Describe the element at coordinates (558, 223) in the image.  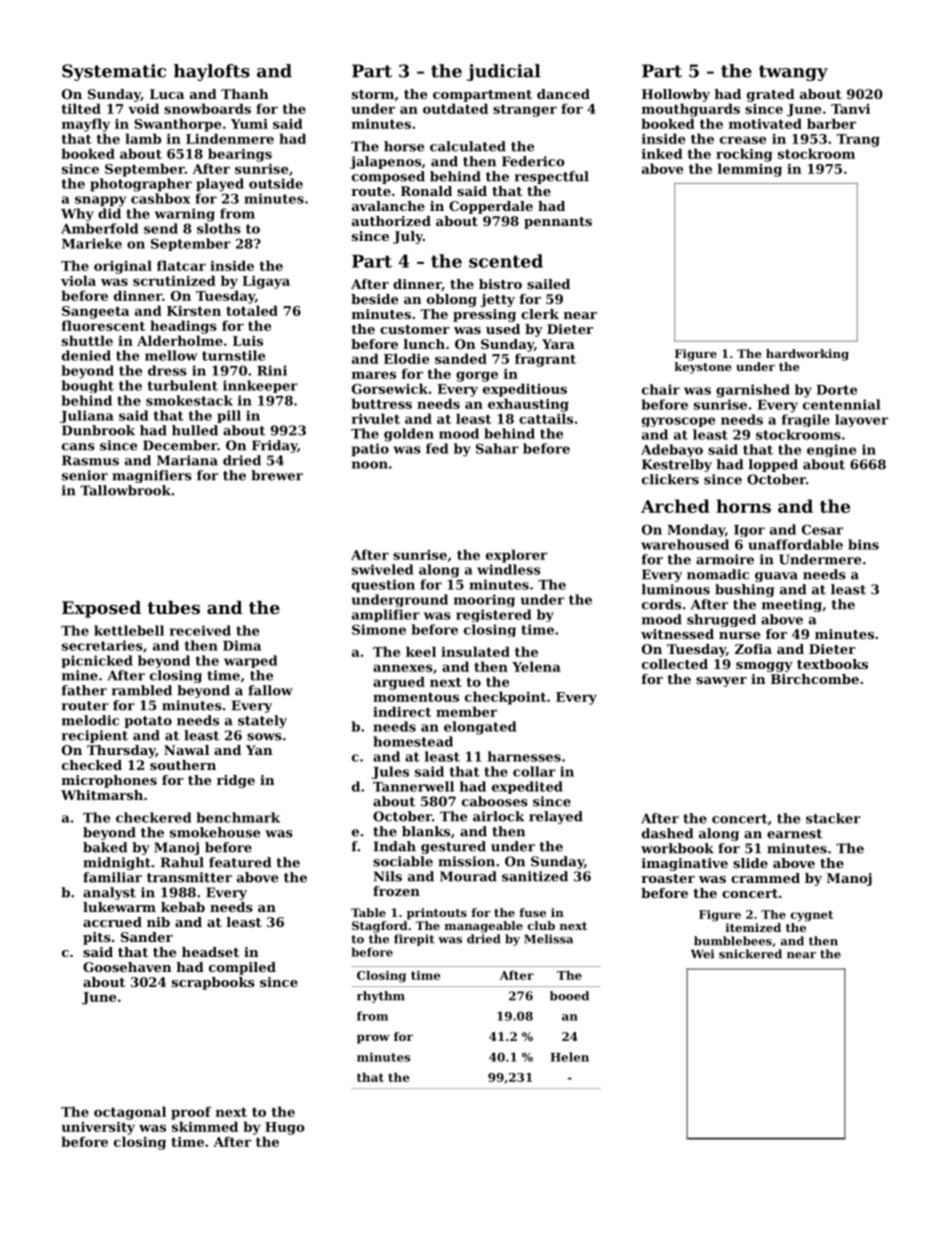
I see `pennants` at that location.
